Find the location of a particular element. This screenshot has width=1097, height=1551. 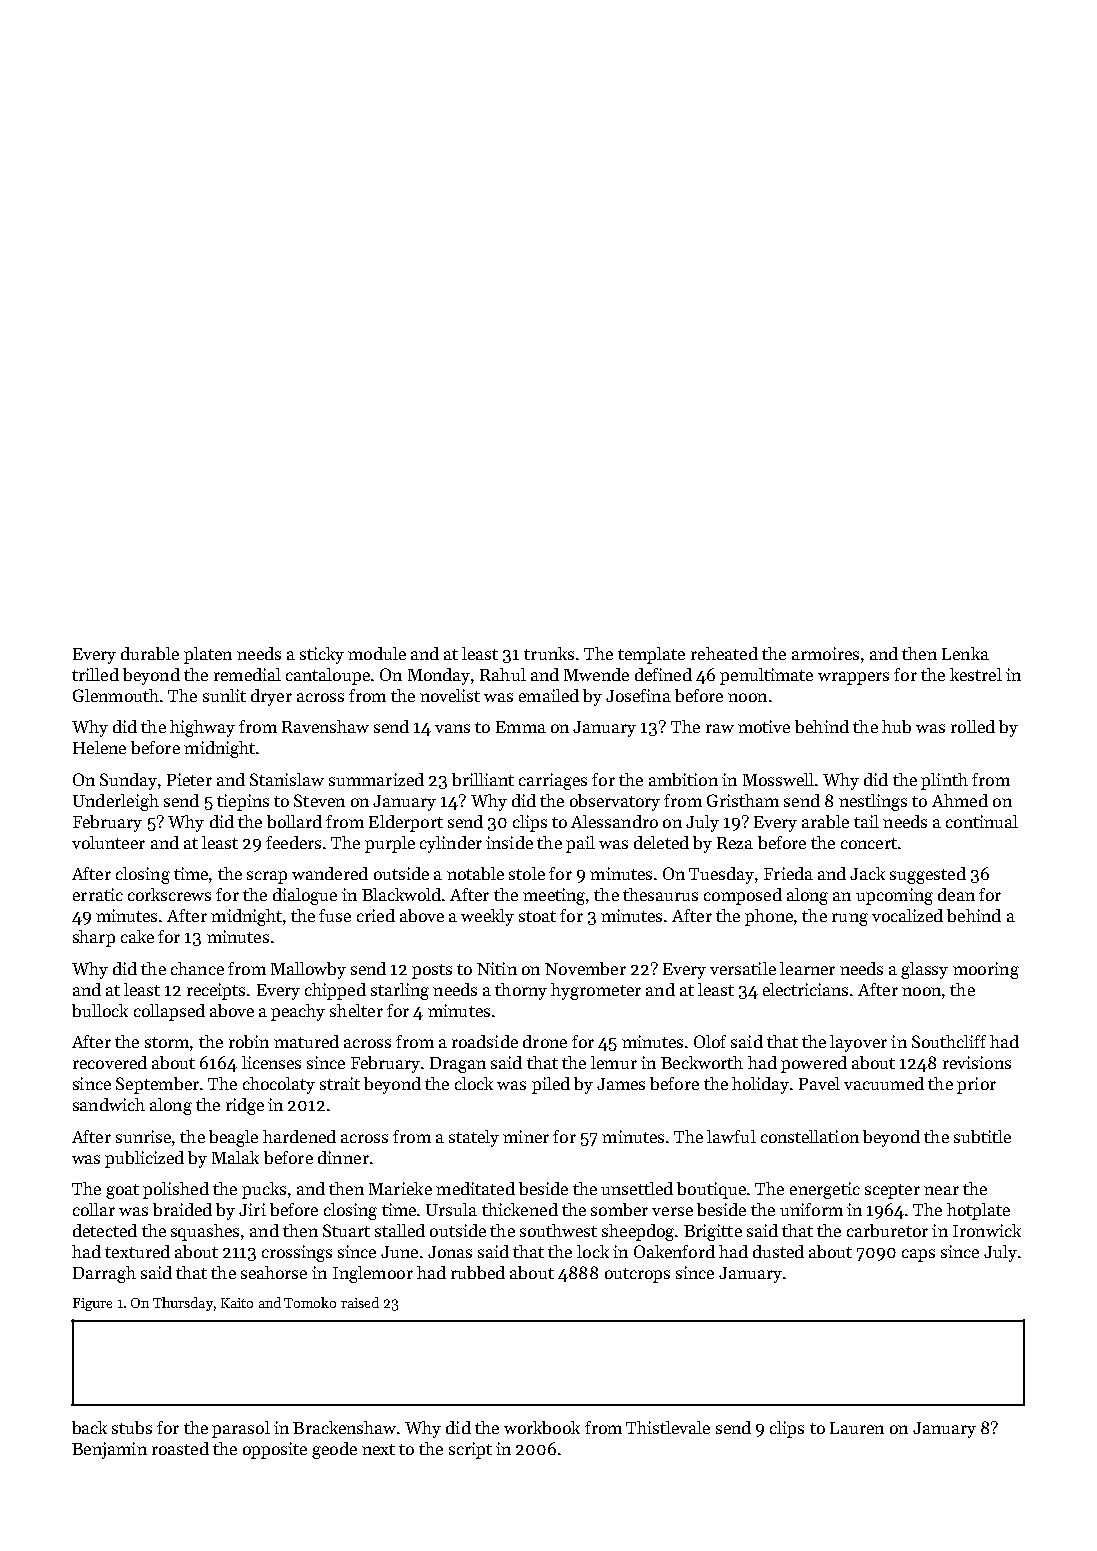

subtitle is located at coordinates (982, 1136).
